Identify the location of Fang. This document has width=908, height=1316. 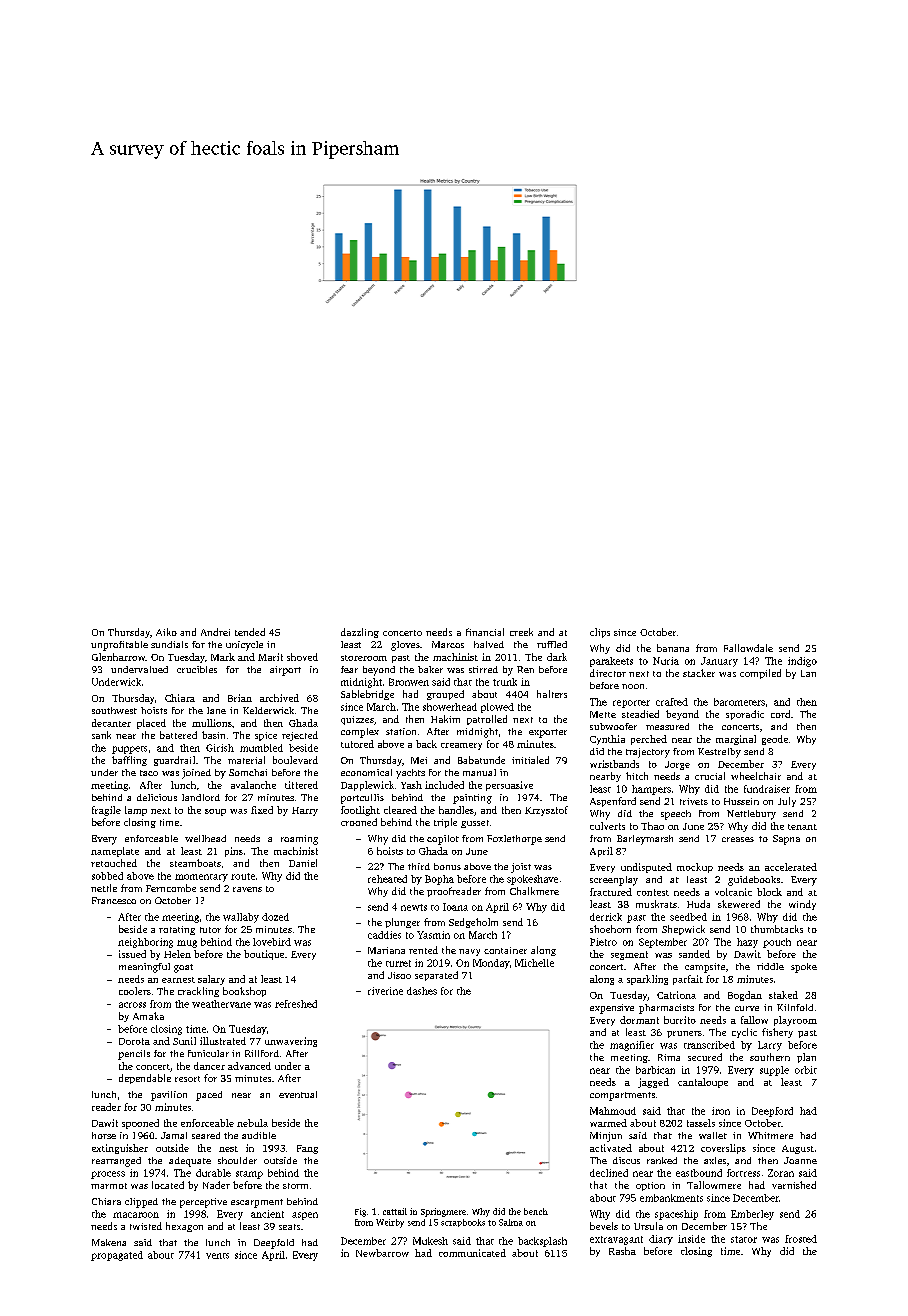
(307, 1149).
